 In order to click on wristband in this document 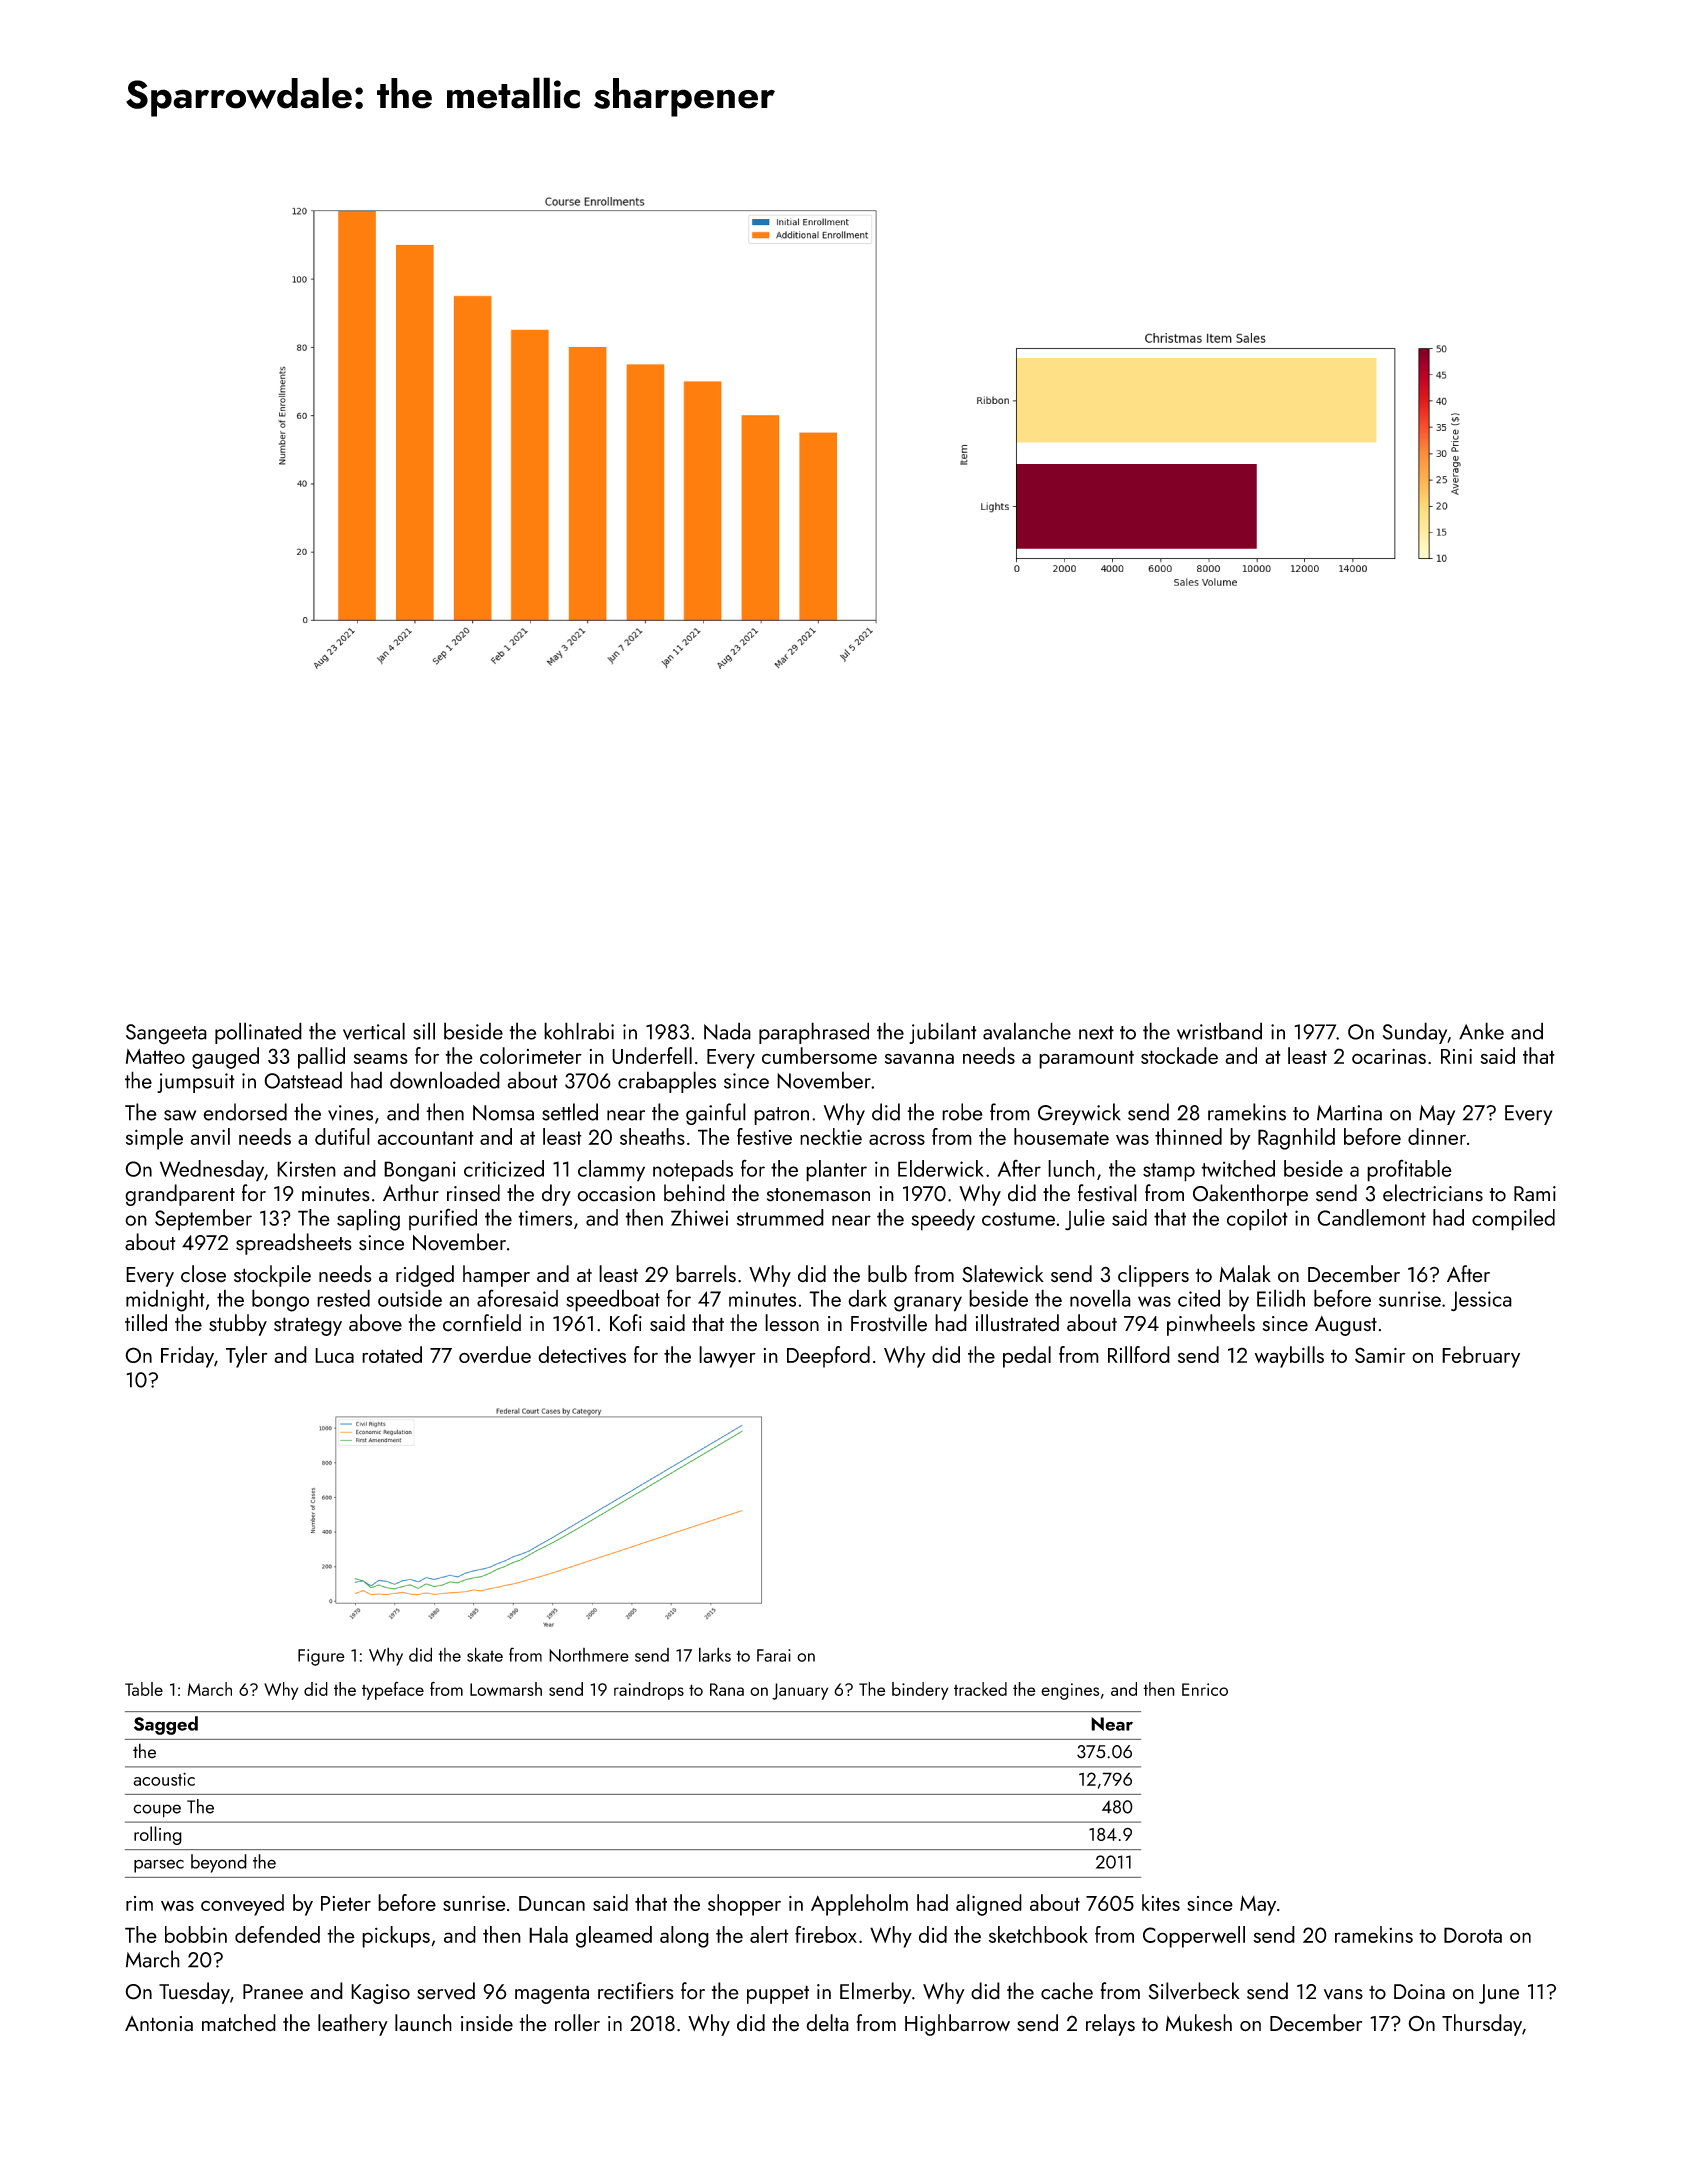, I will do `click(1219, 1031)`.
